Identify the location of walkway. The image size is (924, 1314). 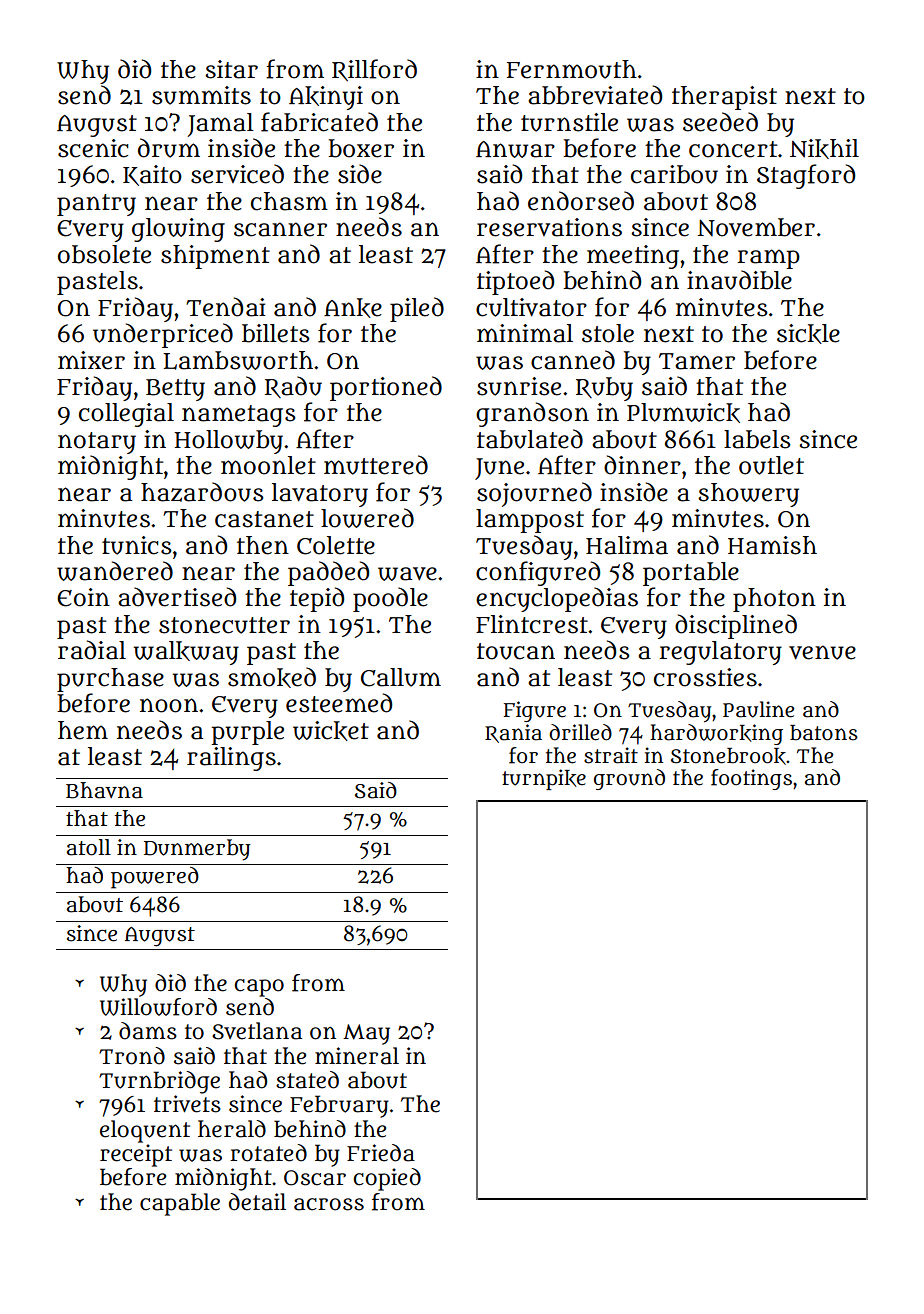
(186, 653).
